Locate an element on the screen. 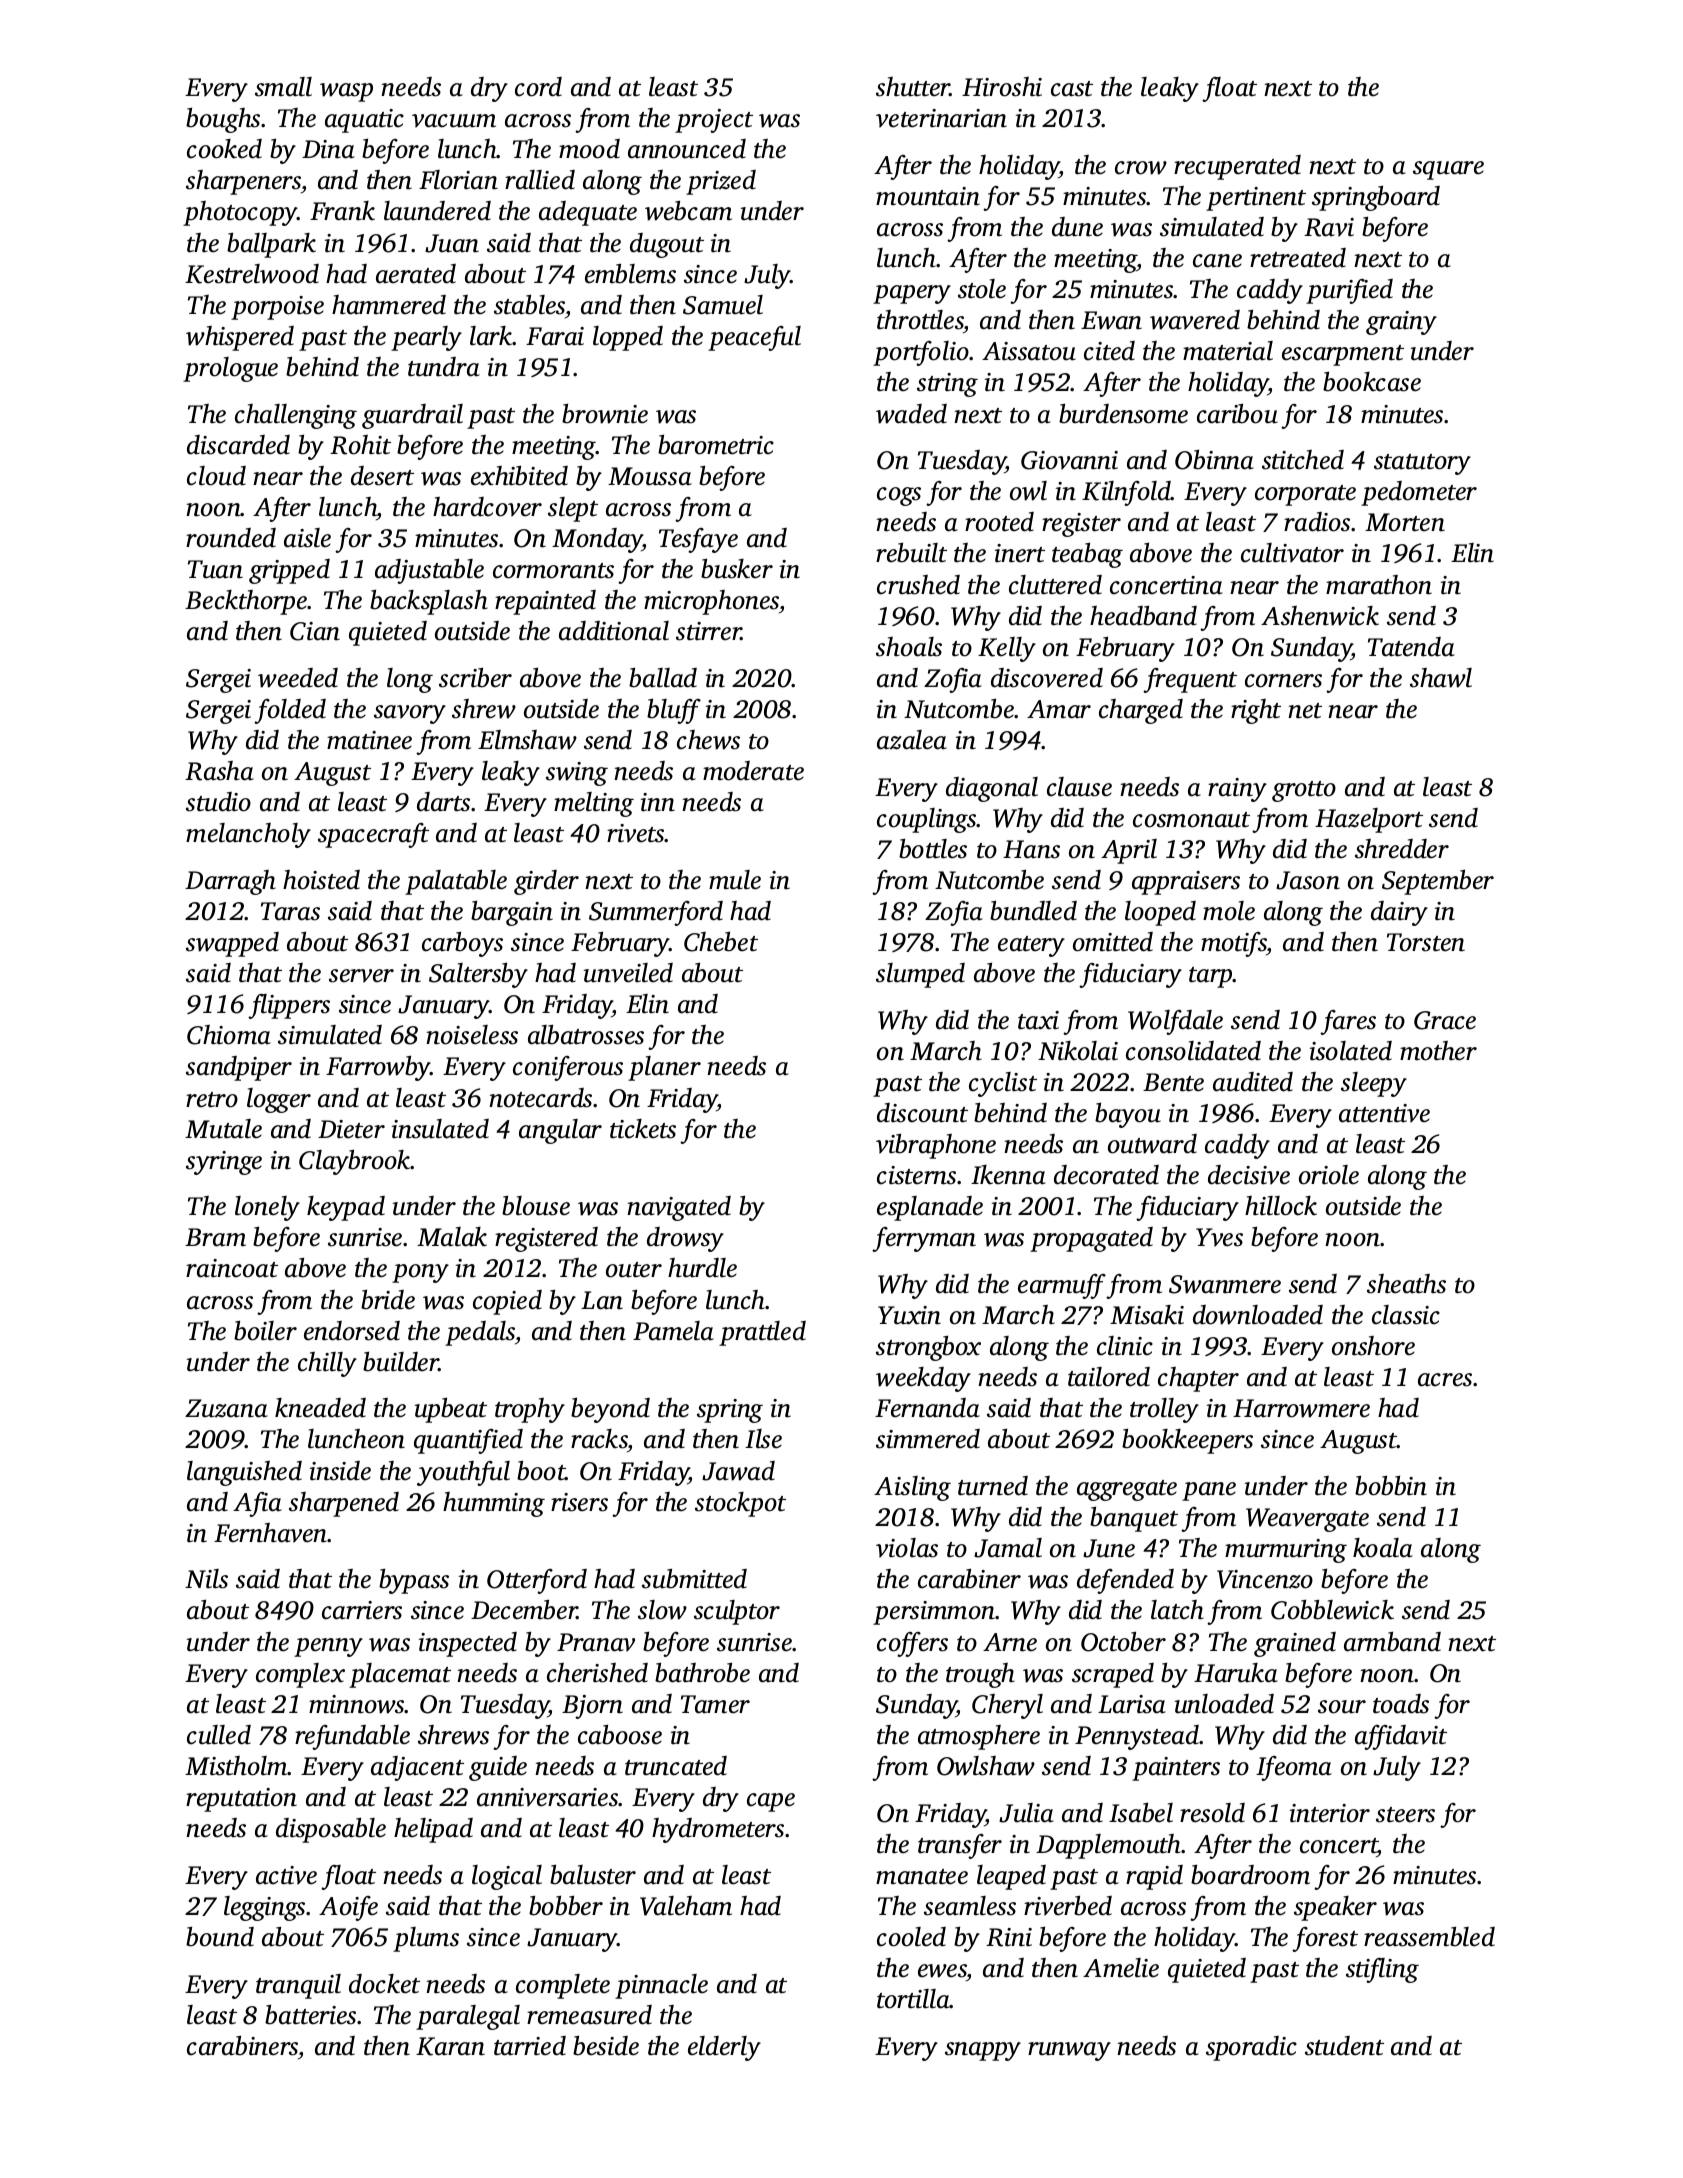 The image size is (1683, 2178). cape is located at coordinates (771, 1802).
